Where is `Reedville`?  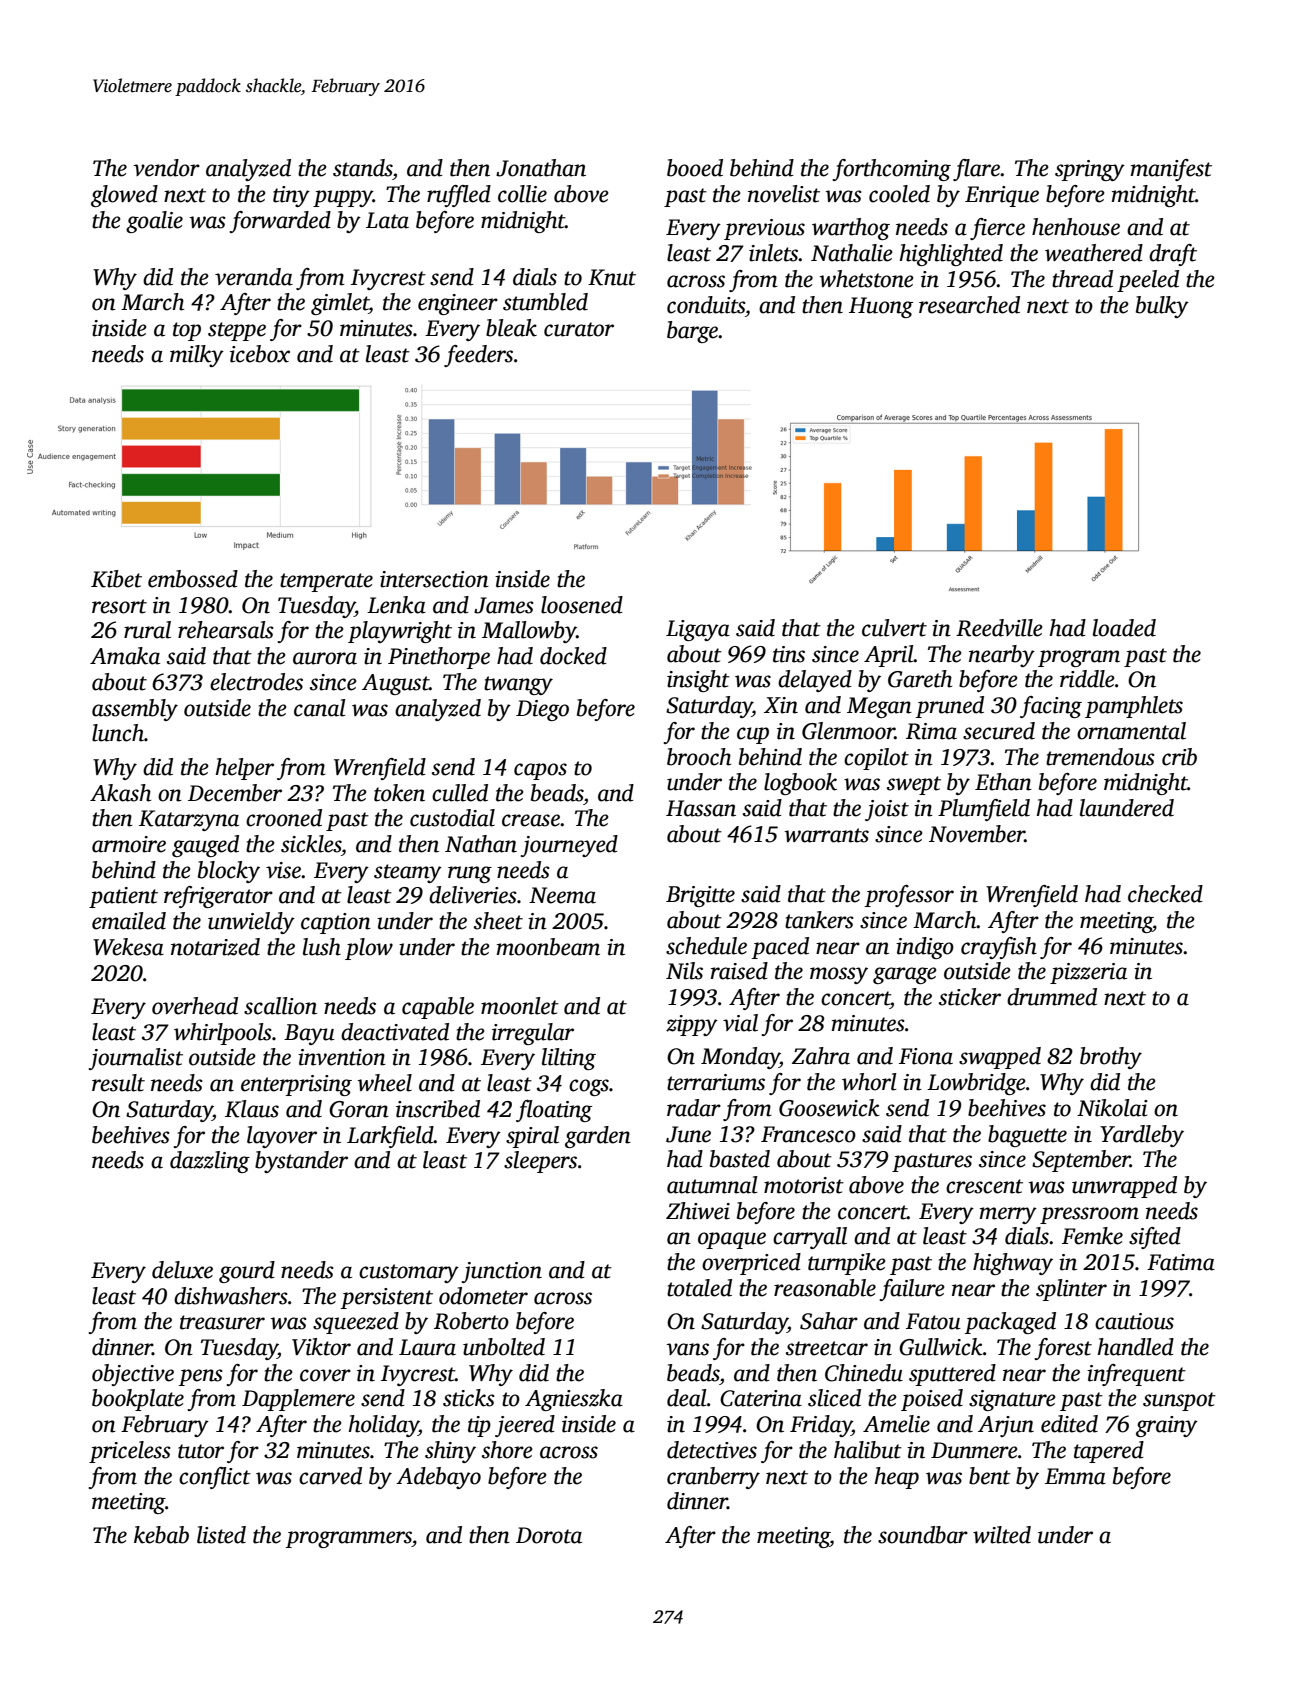
Reedville is located at coordinates (999, 628).
